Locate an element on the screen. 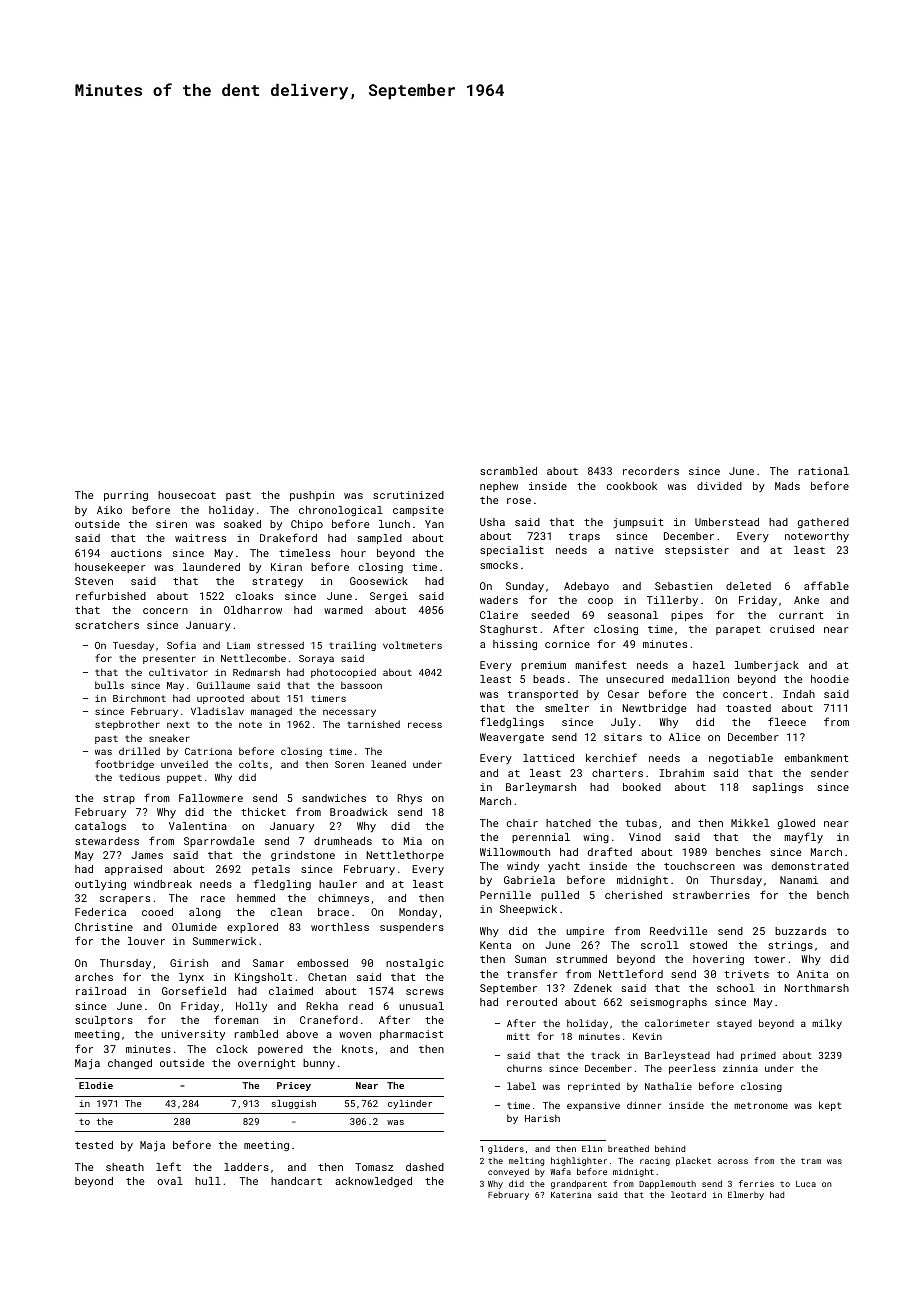 This screenshot has width=924, height=1308. nephew is located at coordinates (499, 487).
